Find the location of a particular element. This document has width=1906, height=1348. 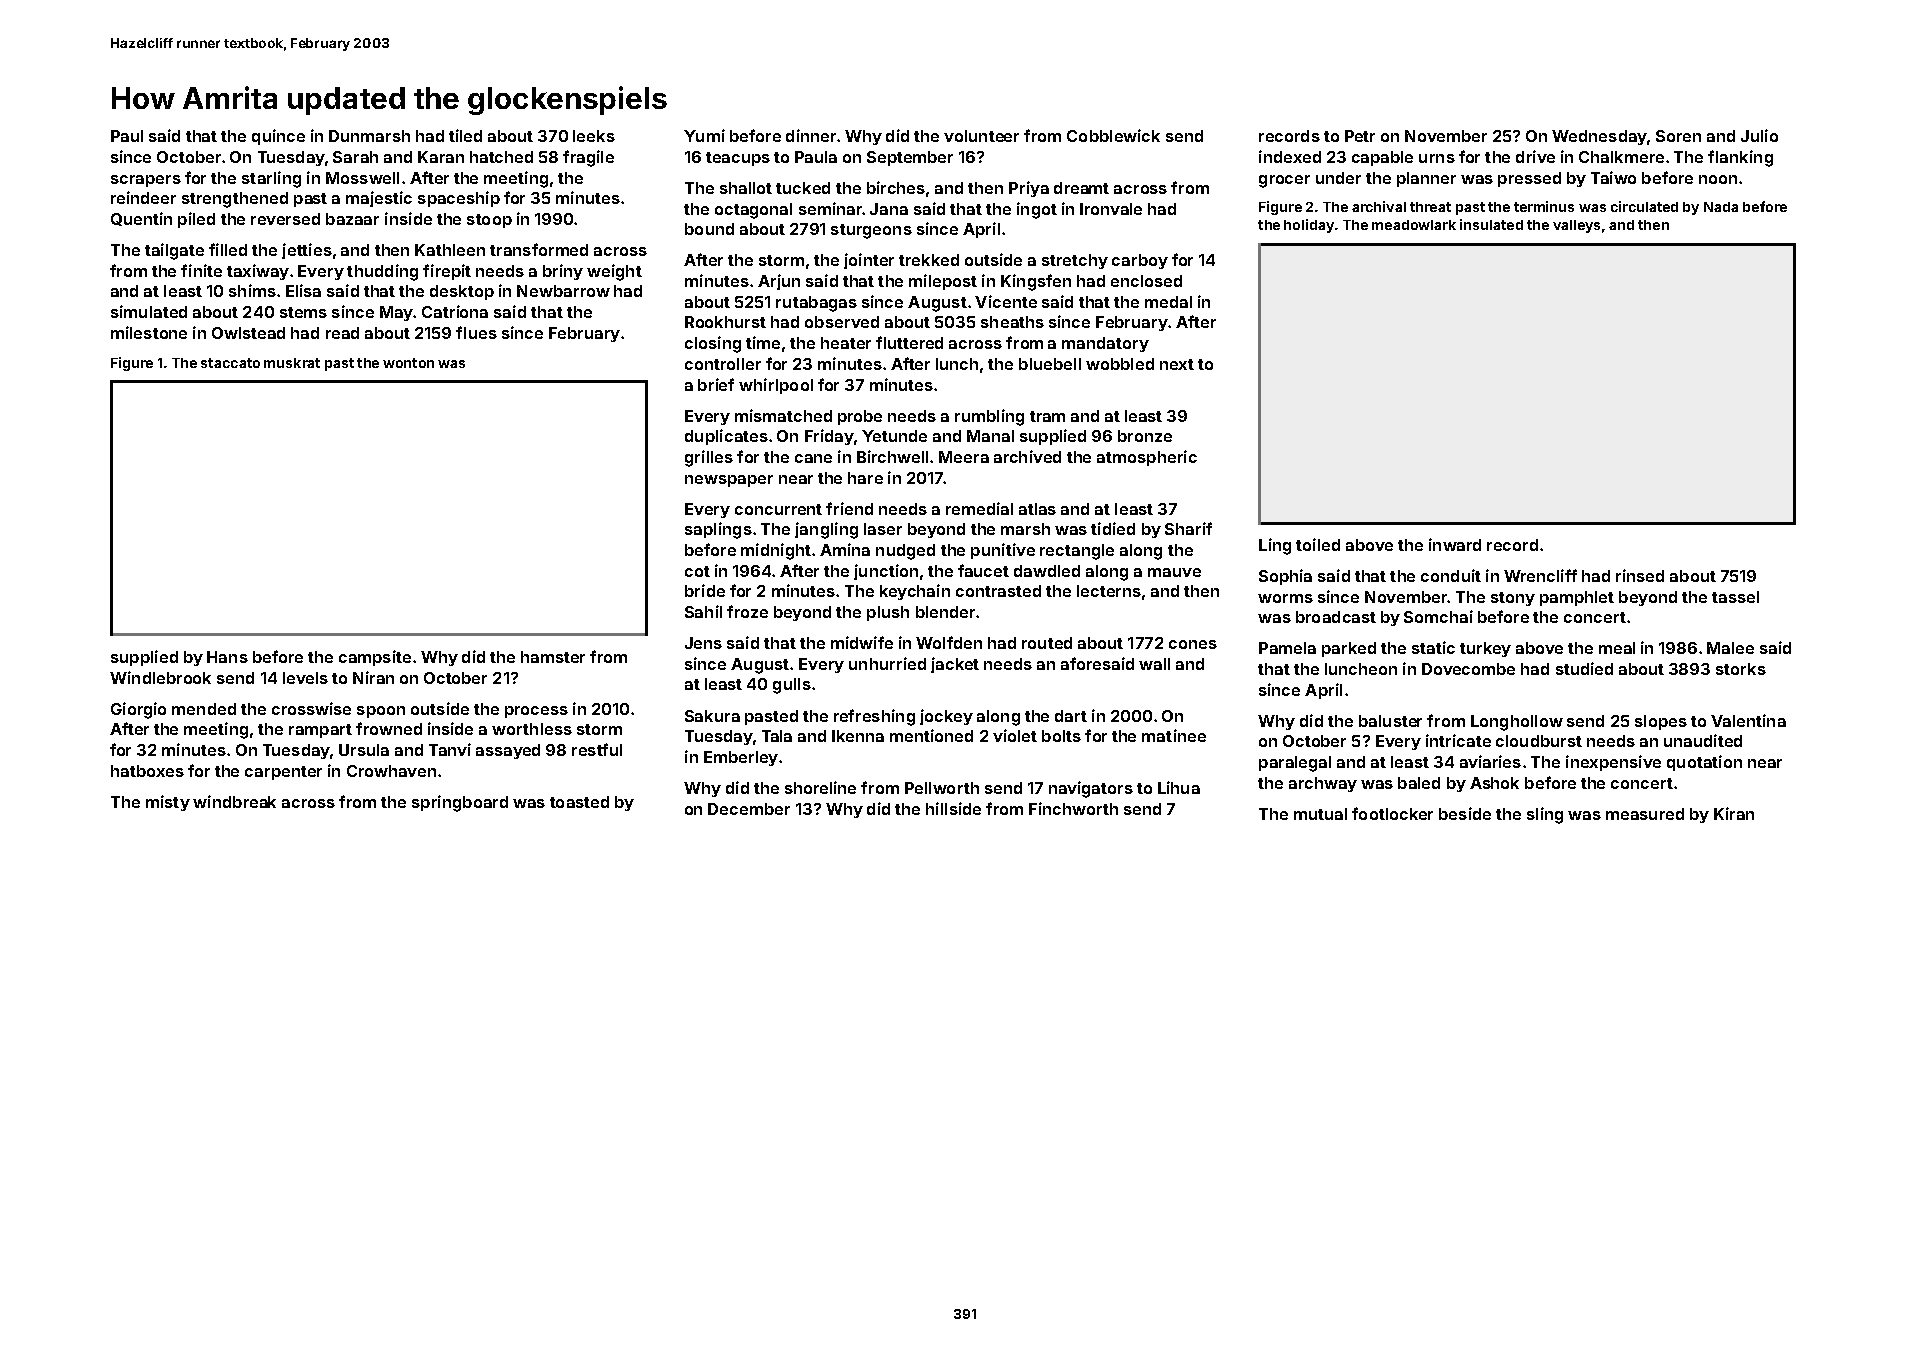

matinee is located at coordinates (1174, 735).
